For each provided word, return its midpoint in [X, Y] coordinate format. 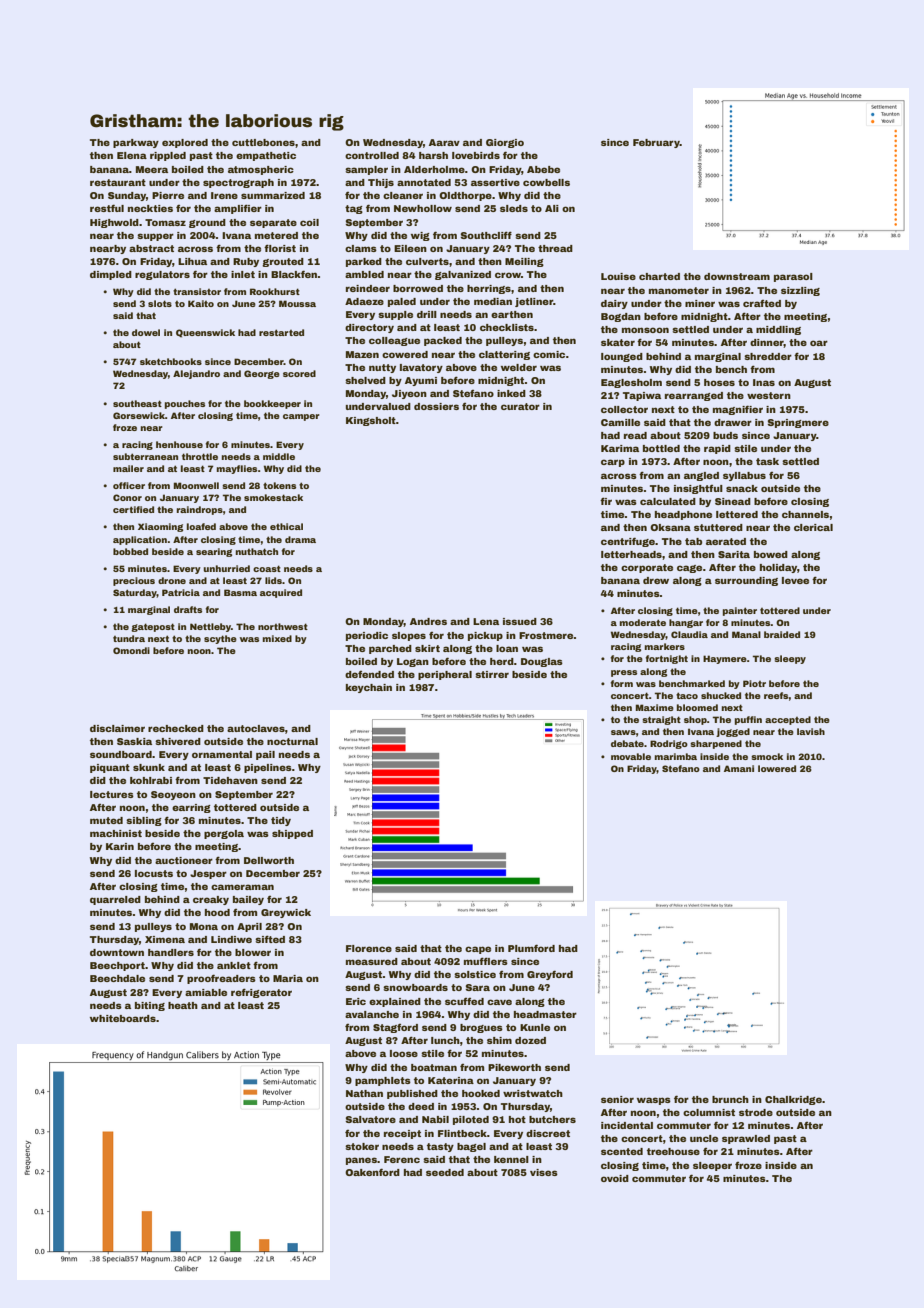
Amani [739, 768]
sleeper [712, 1166]
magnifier [738, 410]
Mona [204, 926]
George [262, 374]
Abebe [543, 169]
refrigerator [261, 993]
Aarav [444, 142]
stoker [362, 1146]
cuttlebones [263, 142]
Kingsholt [371, 421]
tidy [281, 821]
